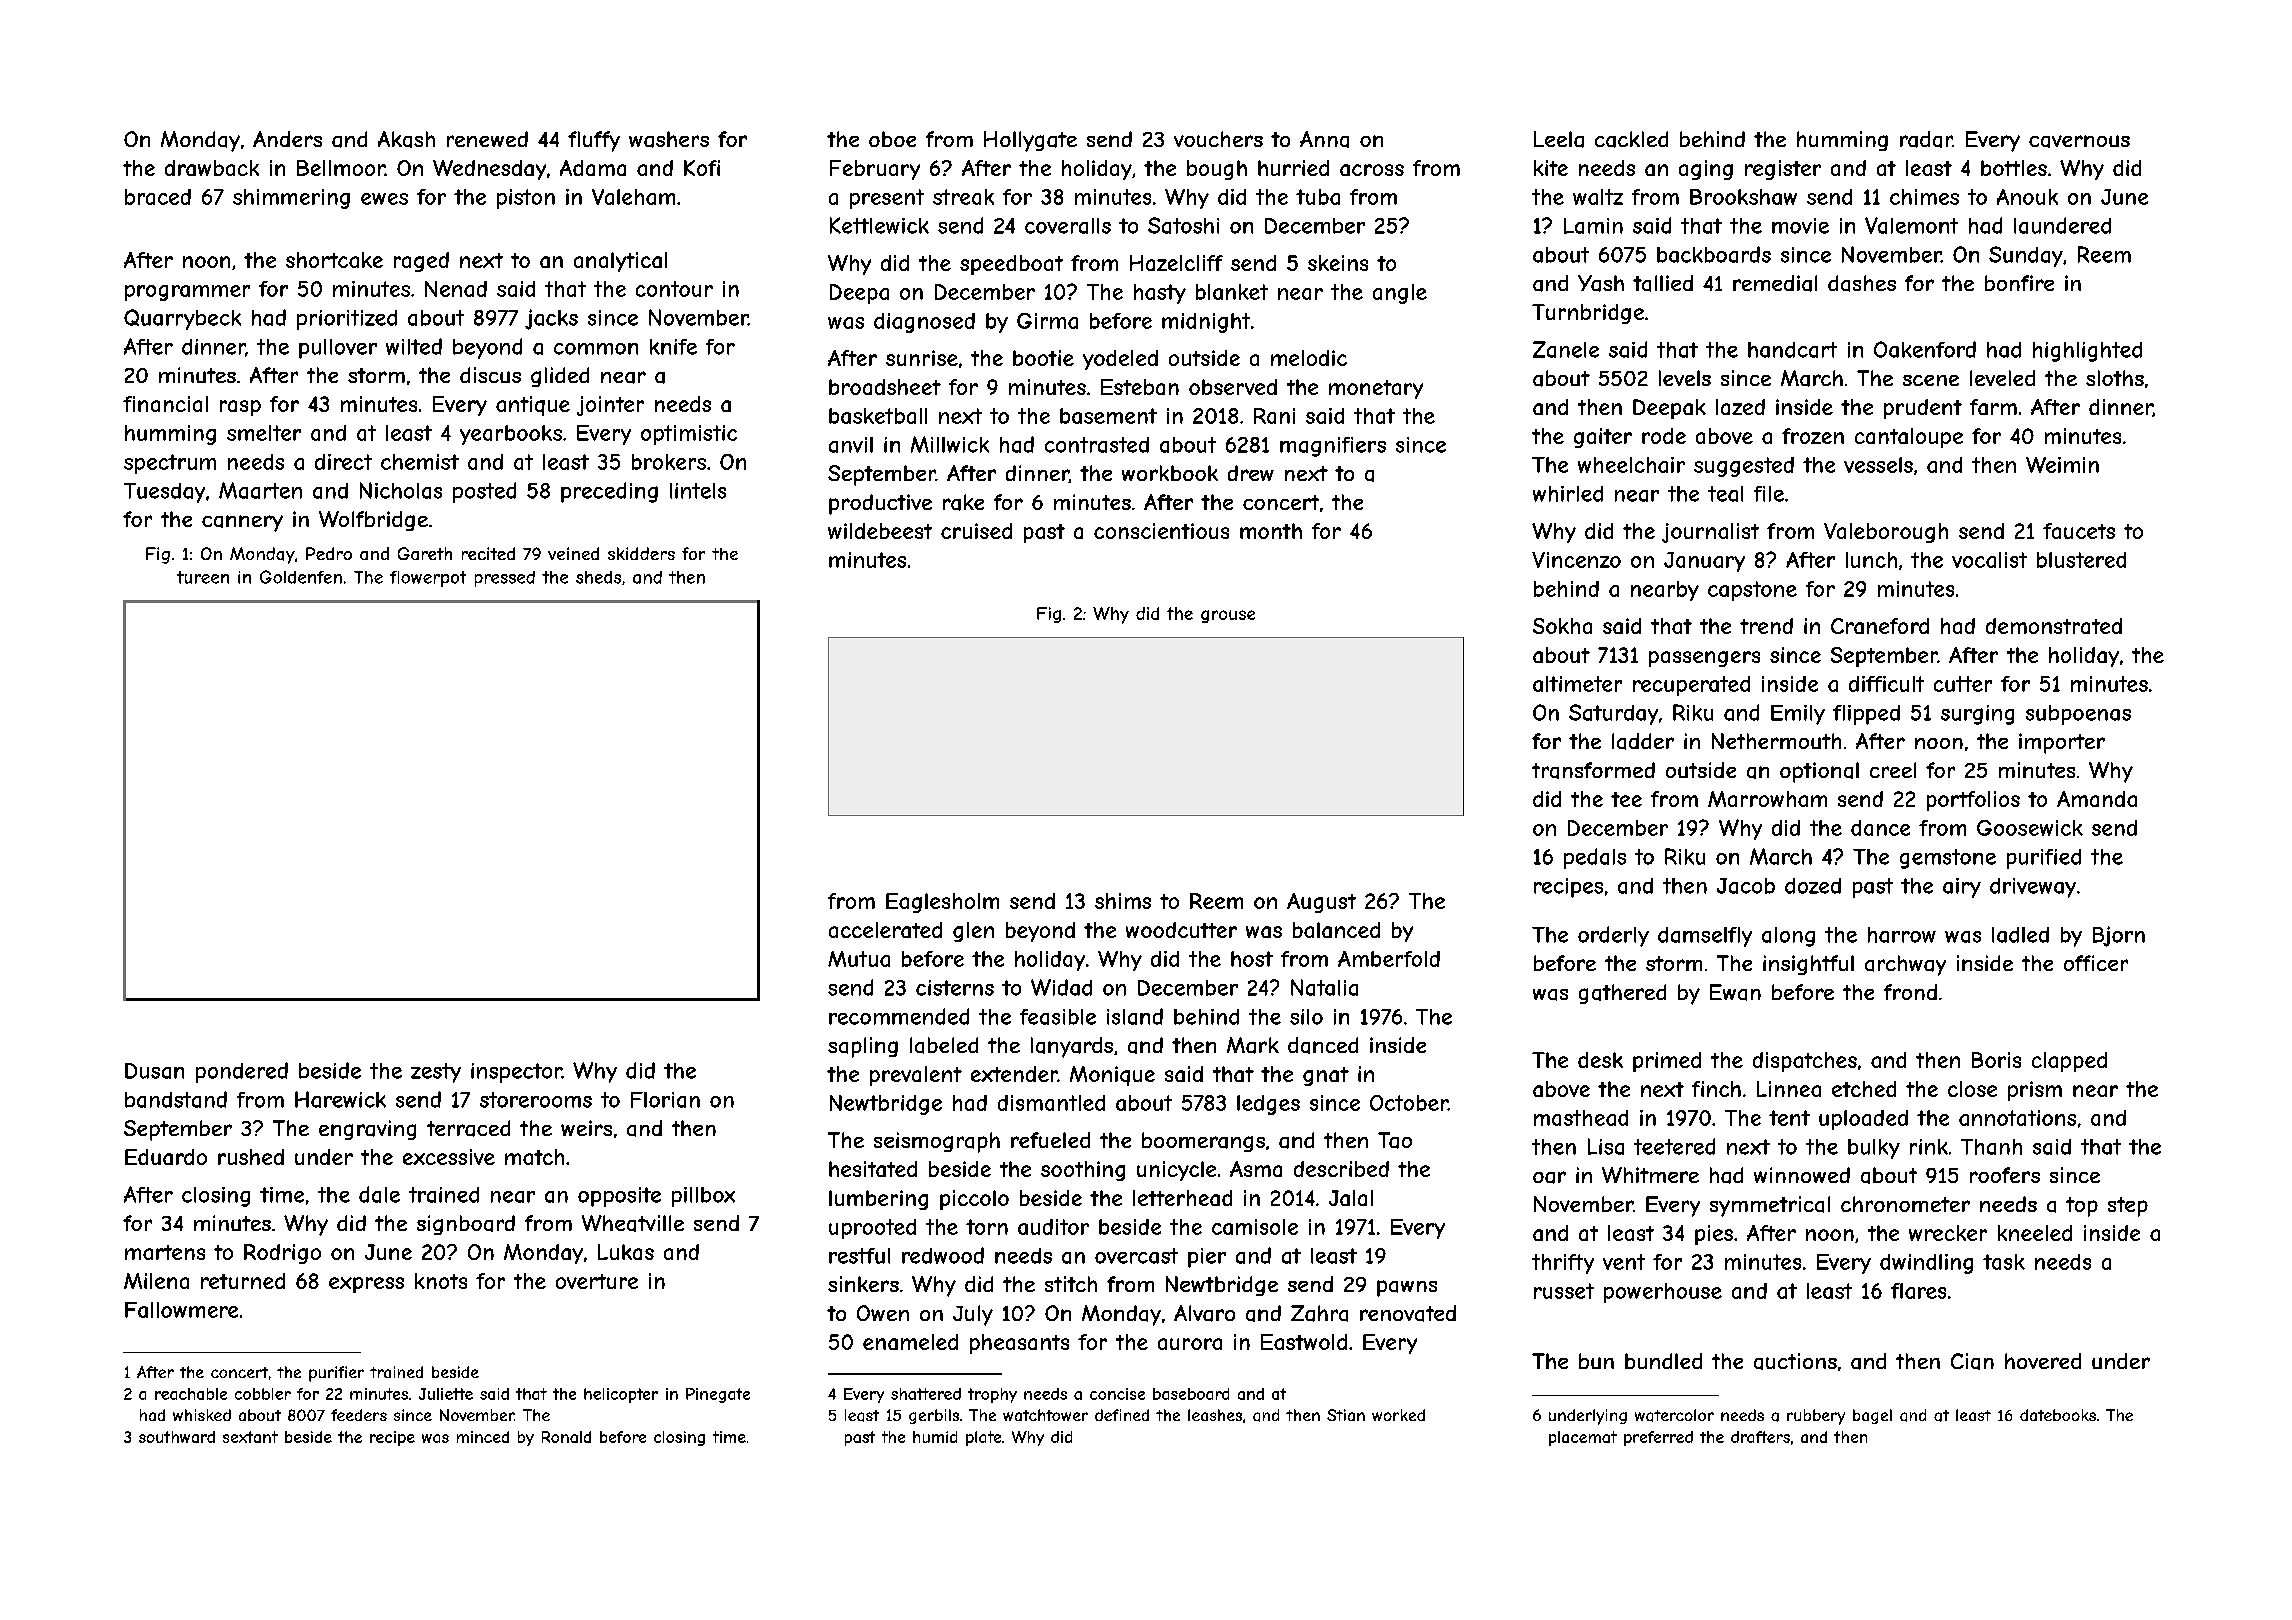 The width and height of the screenshot is (2292, 1620). I want to click on gaiter, so click(1603, 438).
